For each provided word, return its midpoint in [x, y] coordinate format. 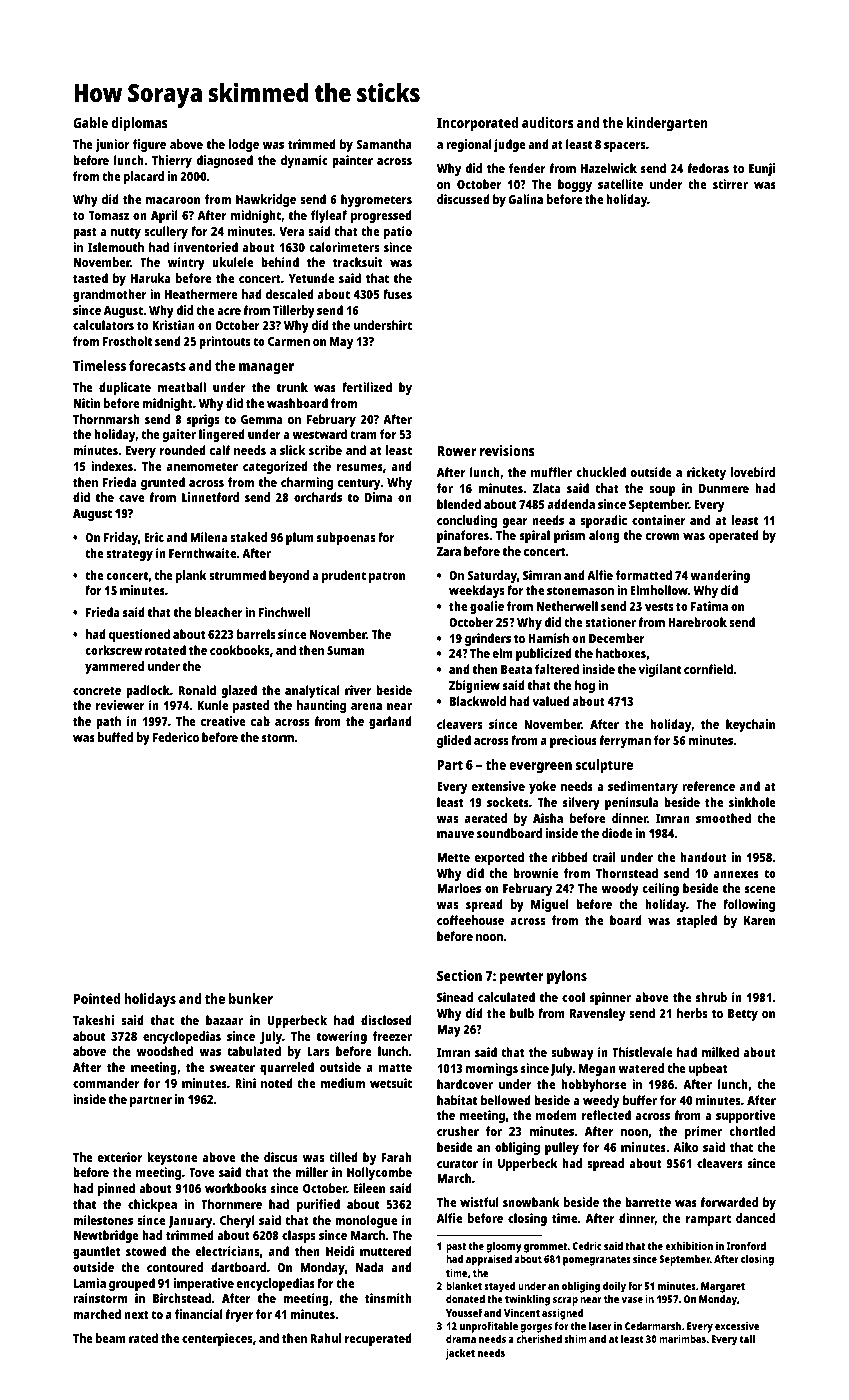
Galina [526, 199]
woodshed [165, 1051]
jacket [460, 1354]
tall [747, 1339]
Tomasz [108, 215]
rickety [706, 473]
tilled [343, 1157]
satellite [620, 184]
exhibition [689, 1246]
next [136, 1314]
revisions [507, 450]
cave [131, 498]
